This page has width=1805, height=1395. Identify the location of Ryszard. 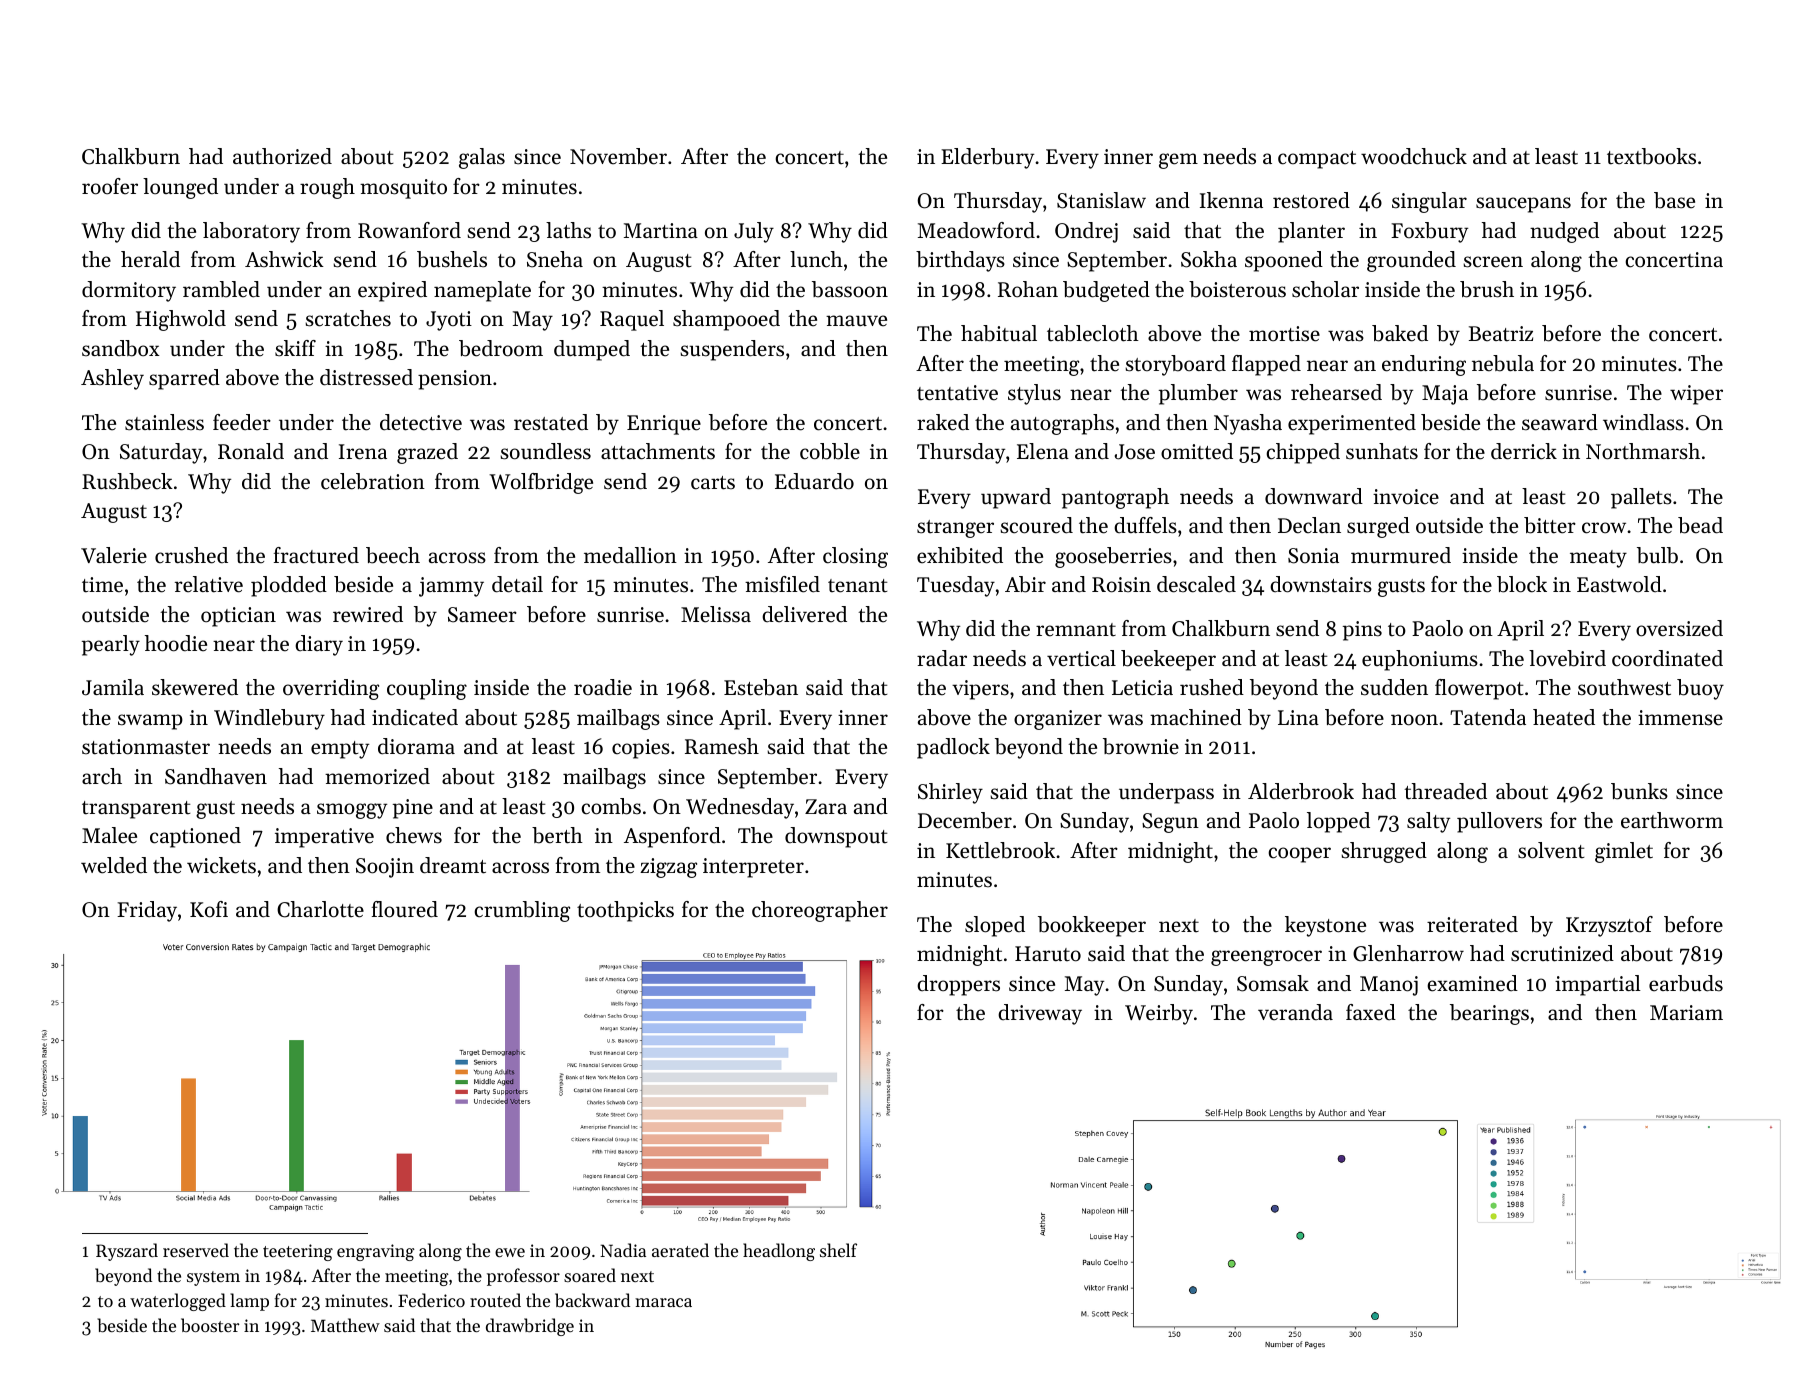
(127, 1252).
